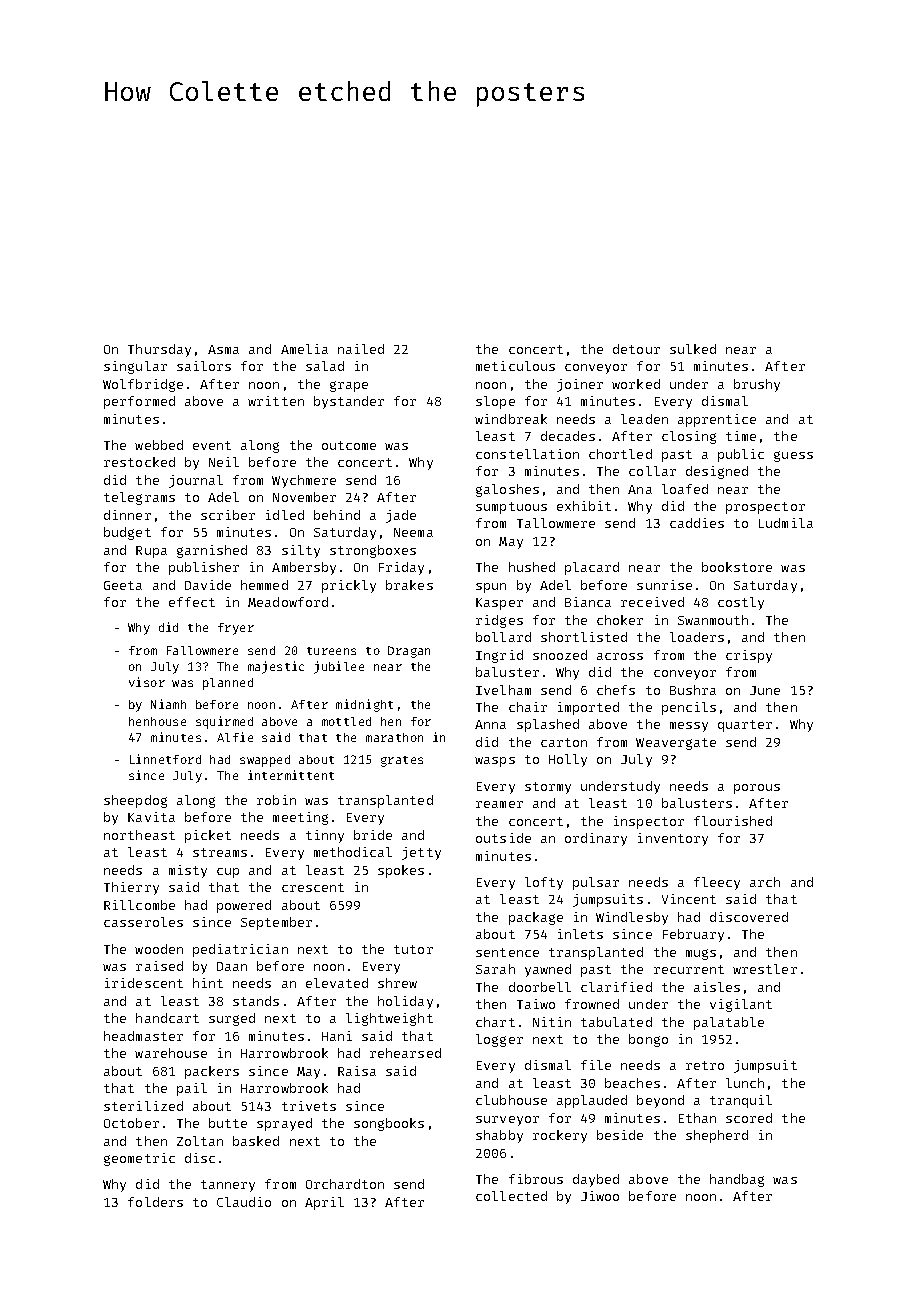 This image has width=924, height=1314. What do you see at coordinates (324, 1203) in the image?
I see `April` at bounding box center [324, 1203].
